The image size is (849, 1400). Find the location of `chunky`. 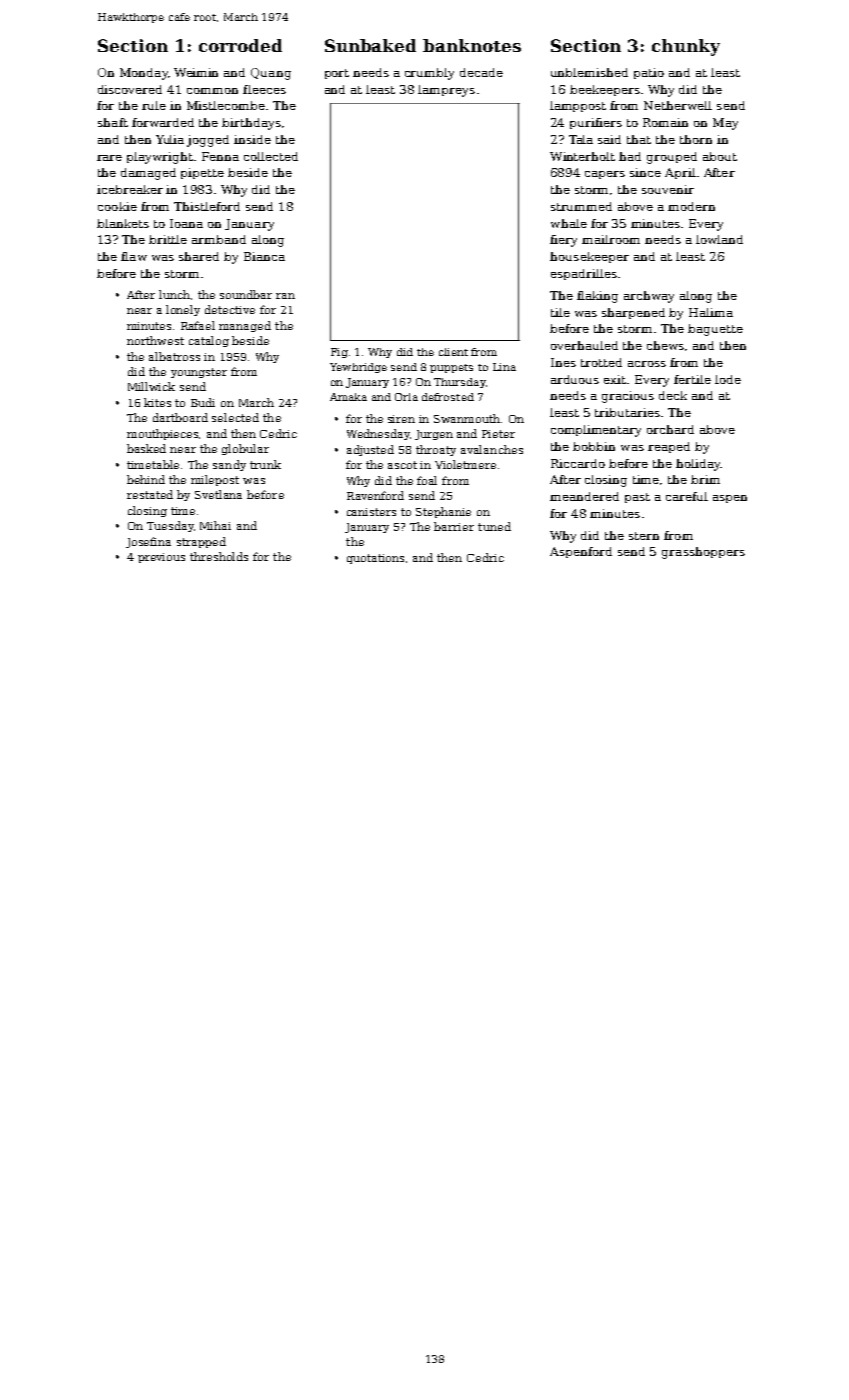

chunky is located at coordinates (686, 47).
